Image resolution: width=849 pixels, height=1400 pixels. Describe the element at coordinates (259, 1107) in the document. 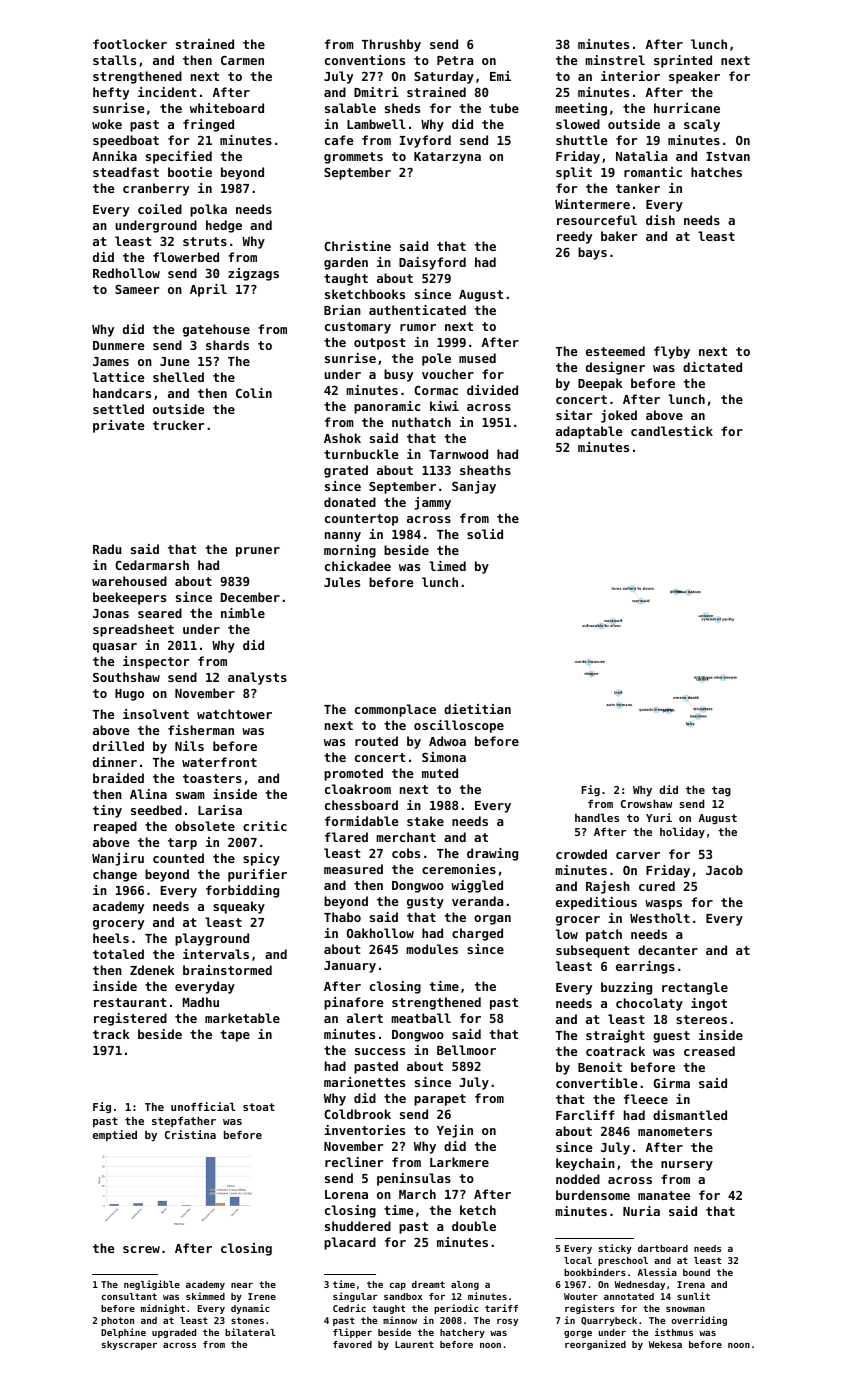

I see `stoat` at that location.
